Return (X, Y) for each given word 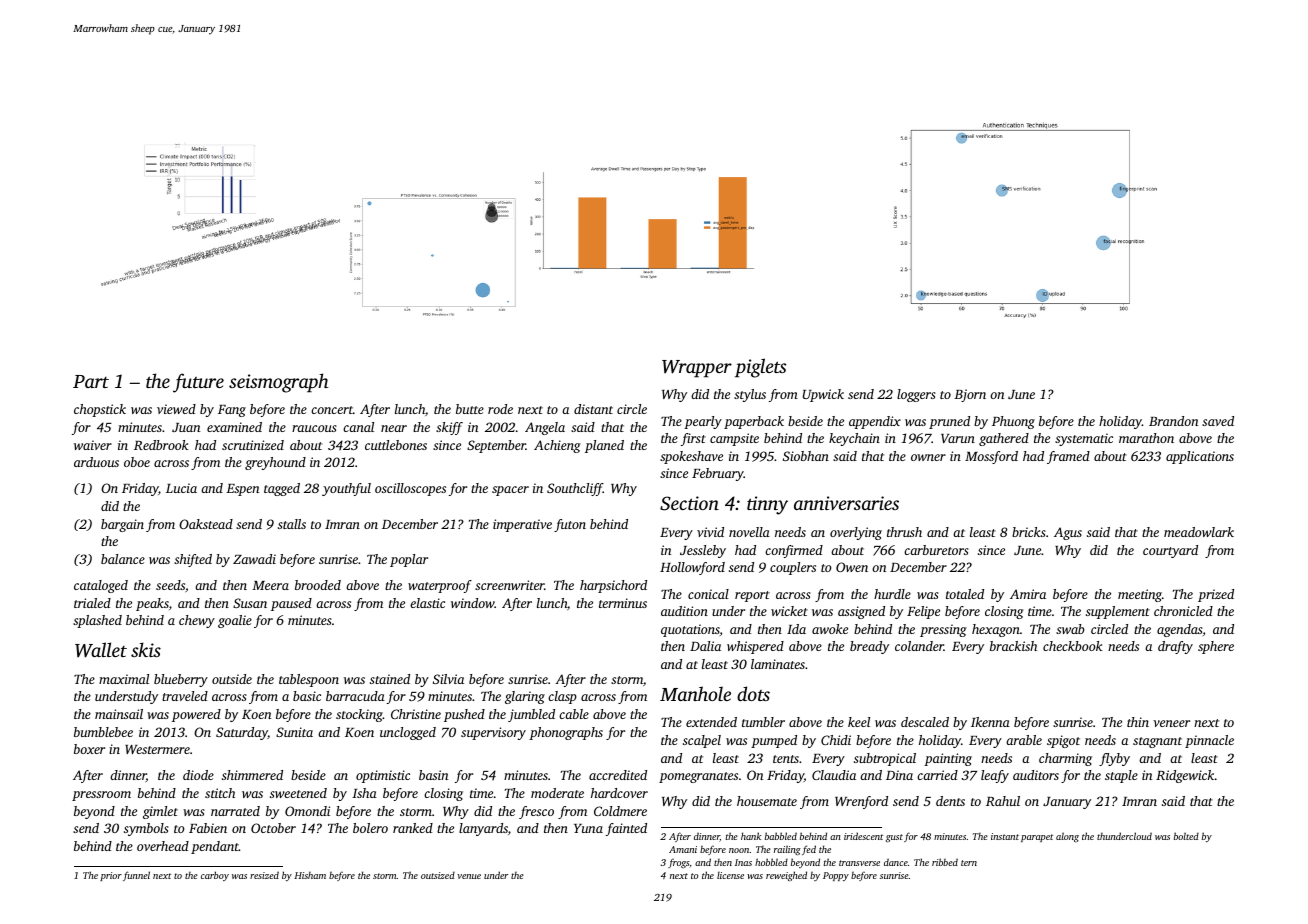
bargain (122, 525)
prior (111, 876)
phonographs (566, 733)
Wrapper (697, 369)
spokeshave (691, 457)
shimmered (252, 775)
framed (1068, 457)
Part (91, 381)
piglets (760, 368)
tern (969, 863)
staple (1121, 776)
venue (469, 876)
